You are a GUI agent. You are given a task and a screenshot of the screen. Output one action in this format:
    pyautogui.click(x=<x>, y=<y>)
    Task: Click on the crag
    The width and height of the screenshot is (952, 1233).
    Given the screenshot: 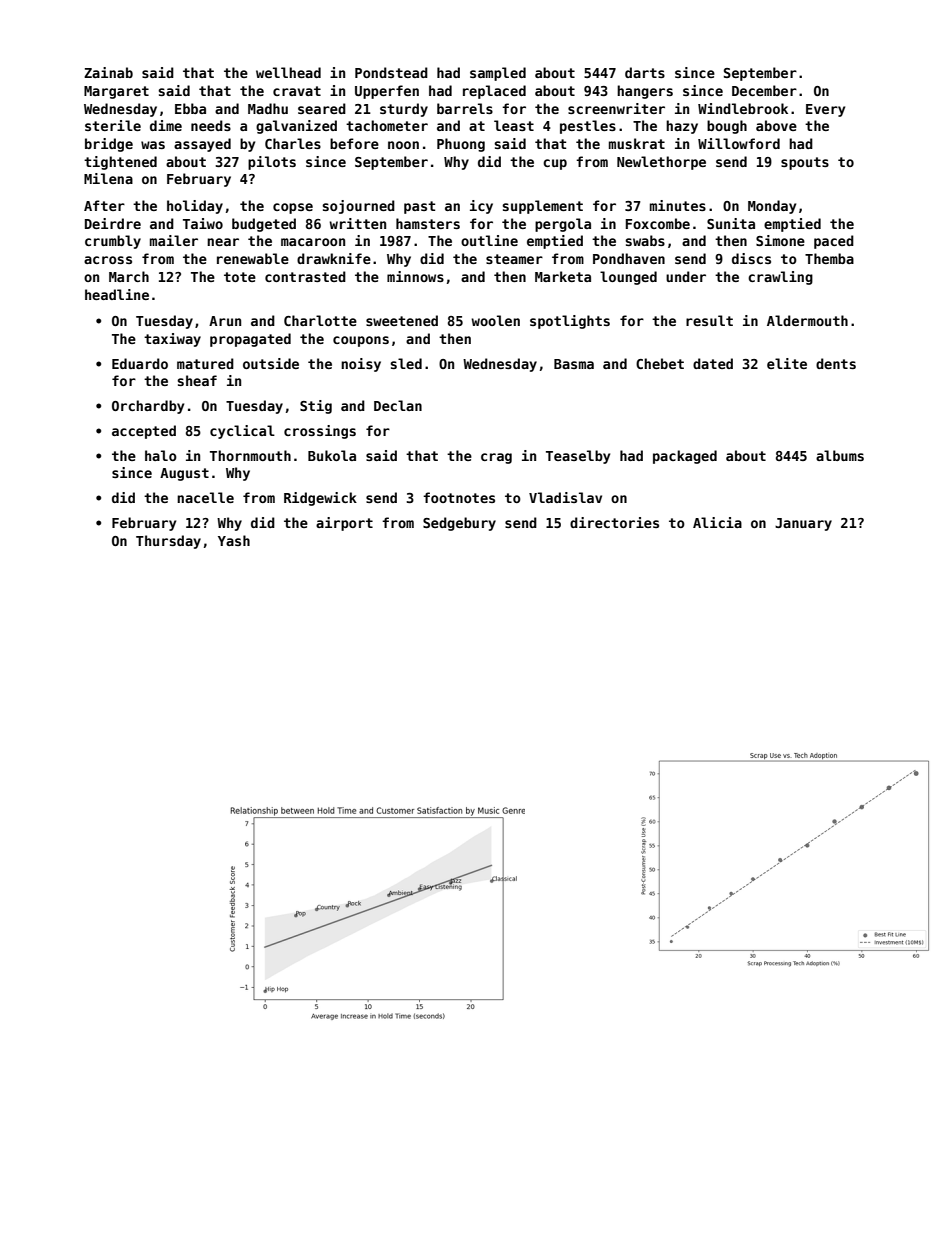 What is the action you would take?
    pyautogui.click(x=496, y=458)
